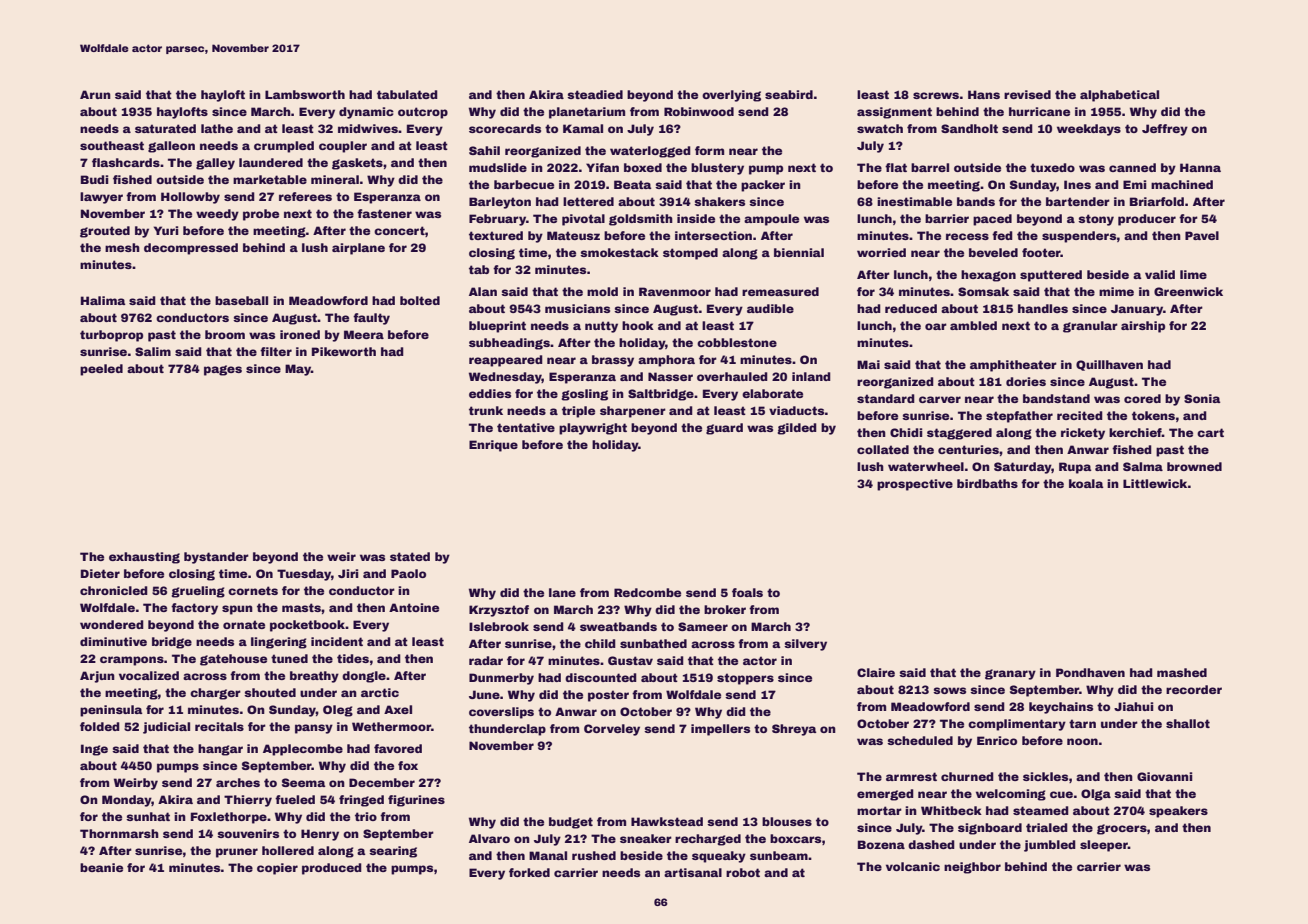 The image size is (1308, 924). What do you see at coordinates (149, 675) in the page?
I see `vocalized` at bounding box center [149, 675].
